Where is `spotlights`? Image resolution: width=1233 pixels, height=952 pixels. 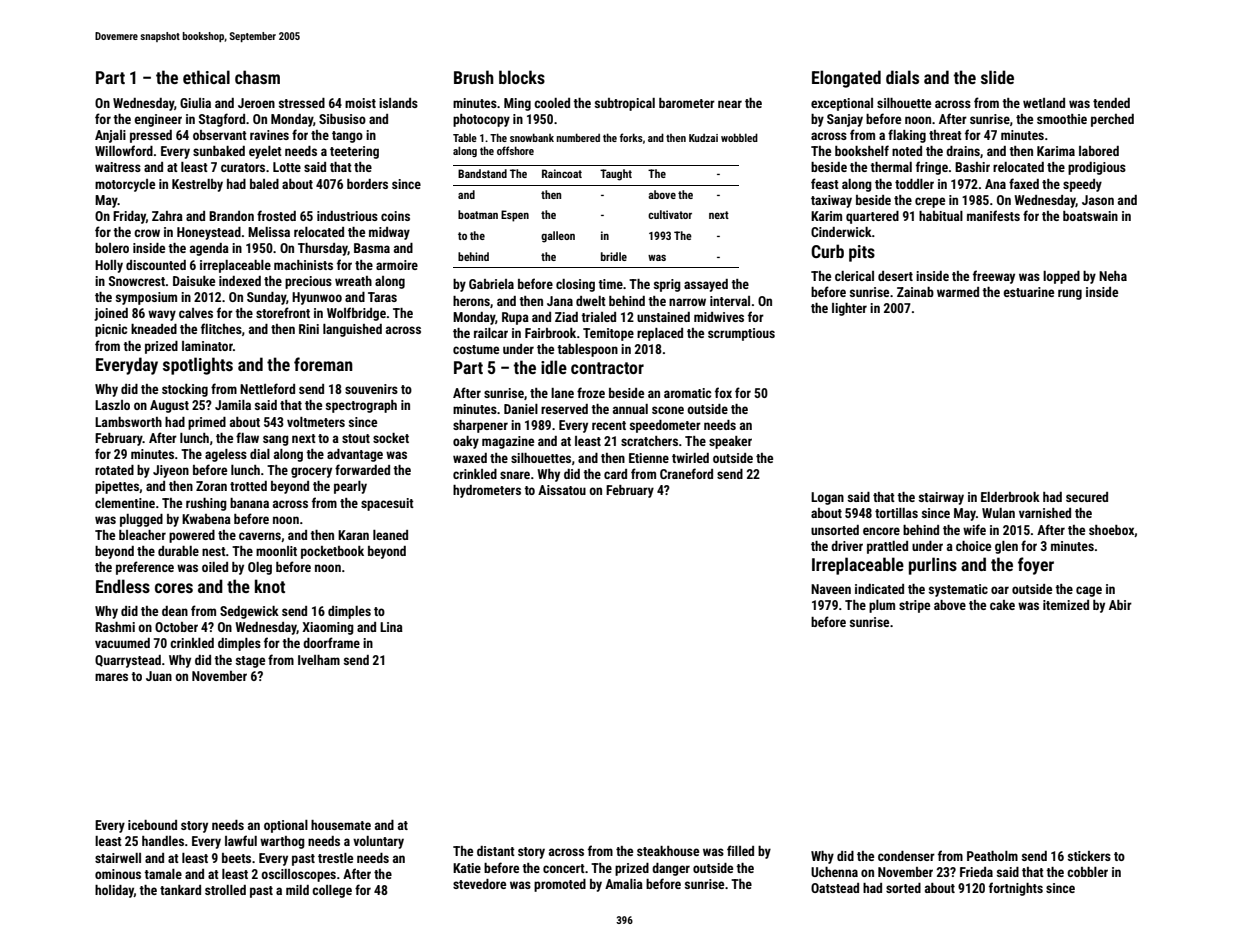
spotlights is located at coordinates (198, 366).
